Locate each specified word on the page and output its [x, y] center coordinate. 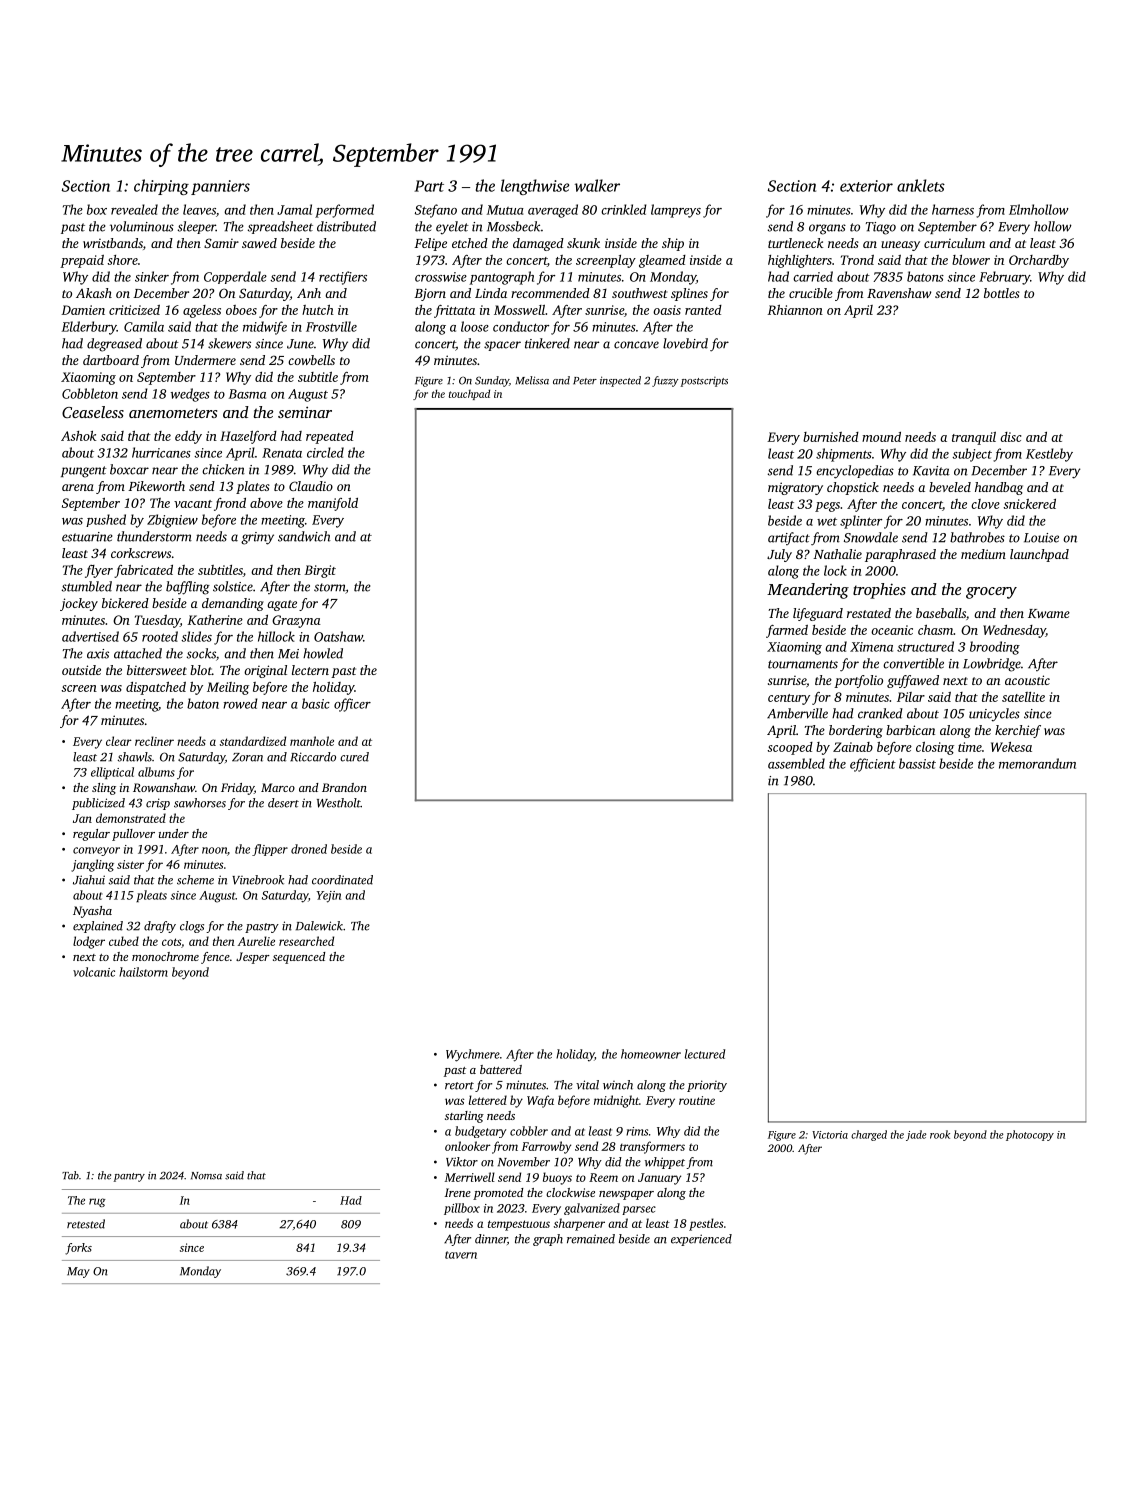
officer [352, 705]
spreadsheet [280, 227]
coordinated [342, 880]
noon [214, 850]
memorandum [1037, 763]
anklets [921, 185]
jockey [79, 604]
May [78, 1272]
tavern [461, 1255]
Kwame [1049, 613]
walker [597, 185]
